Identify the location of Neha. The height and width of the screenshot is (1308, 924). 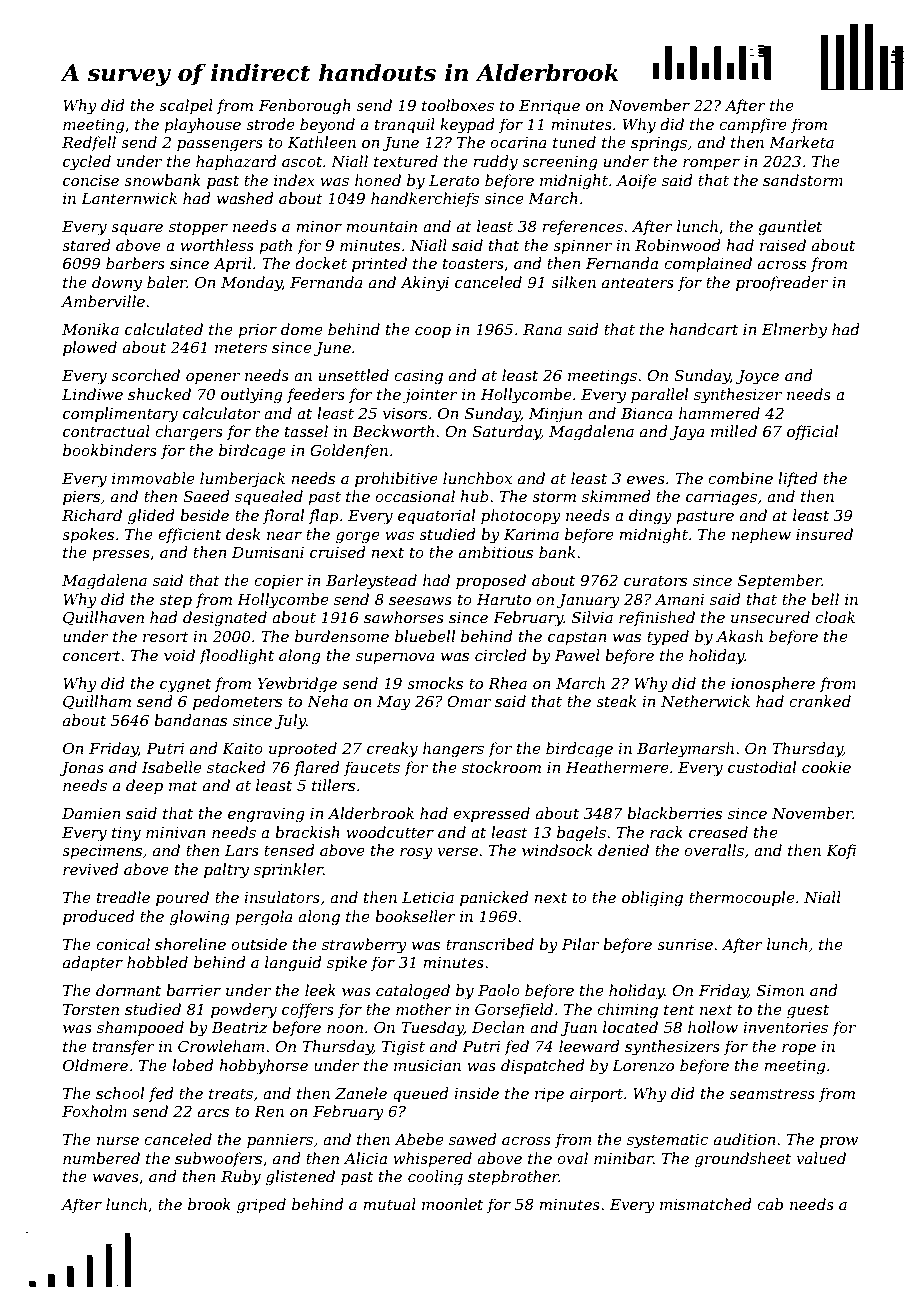
(327, 701).
